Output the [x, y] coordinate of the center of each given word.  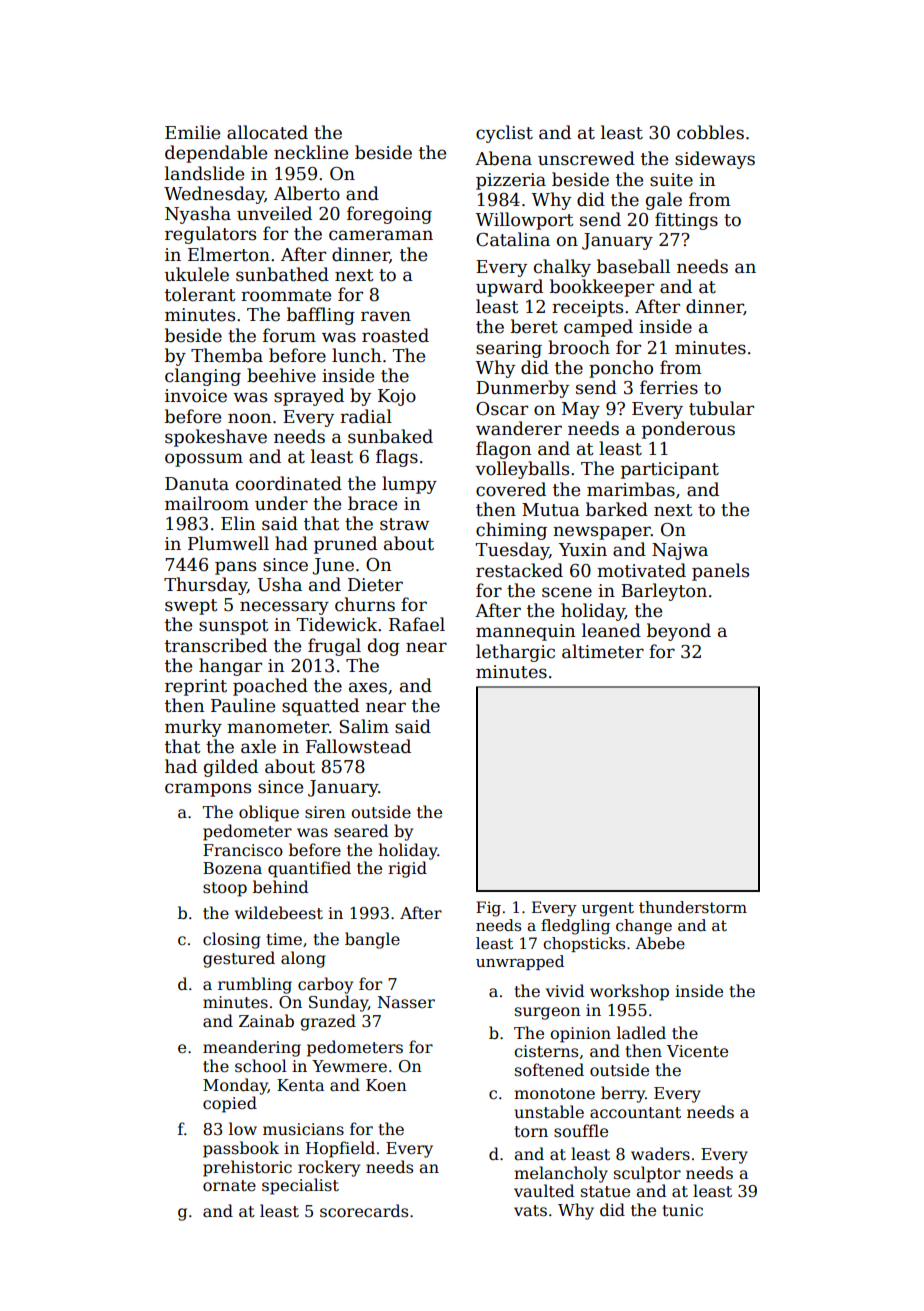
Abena [503, 158]
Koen [386, 1085]
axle [258, 746]
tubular [721, 408]
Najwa [680, 551]
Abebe [660, 943]
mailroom [207, 503]
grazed [328, 1022]
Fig [488, 909]
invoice [196, 396]
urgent [608, 909]
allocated [267, 132]
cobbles [710, 132]
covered [511, 489]
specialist [300, 1186]
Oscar [502, 409]
